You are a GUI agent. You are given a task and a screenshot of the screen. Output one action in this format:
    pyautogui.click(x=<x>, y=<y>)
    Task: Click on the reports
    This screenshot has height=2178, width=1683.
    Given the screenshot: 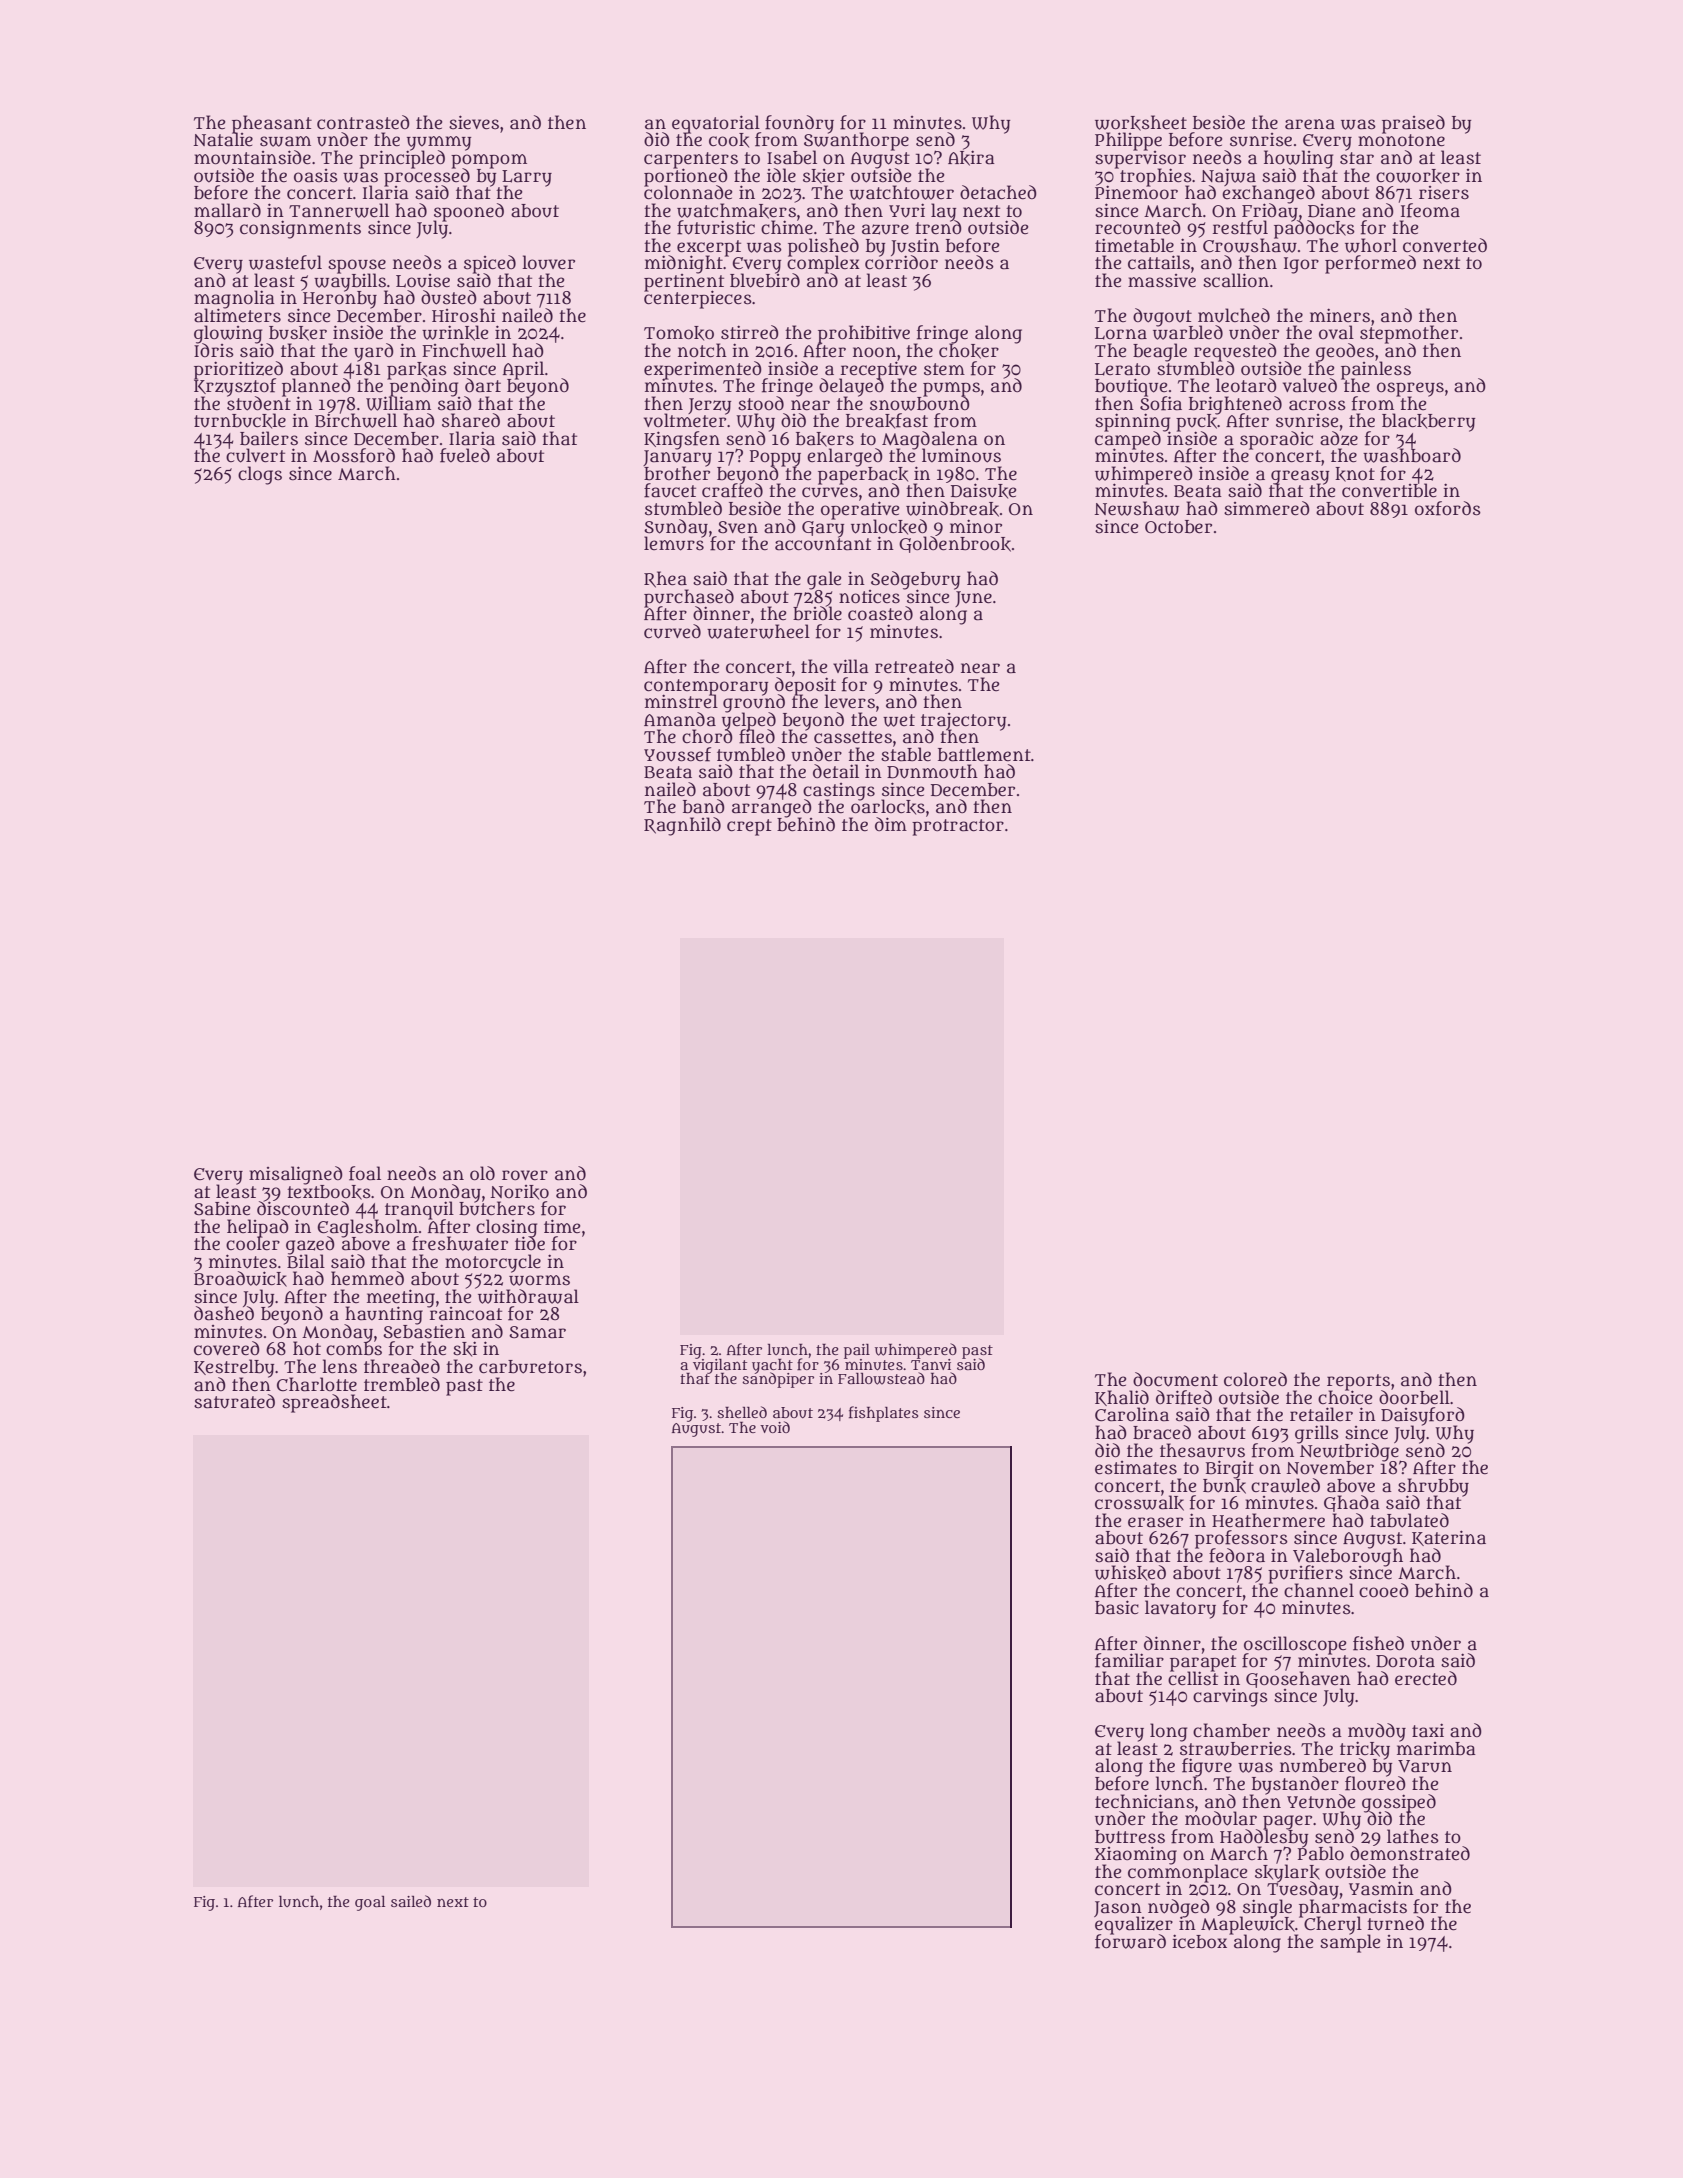 What is the action you would take?
    pyautogui.click(x=1358, y=1382)
